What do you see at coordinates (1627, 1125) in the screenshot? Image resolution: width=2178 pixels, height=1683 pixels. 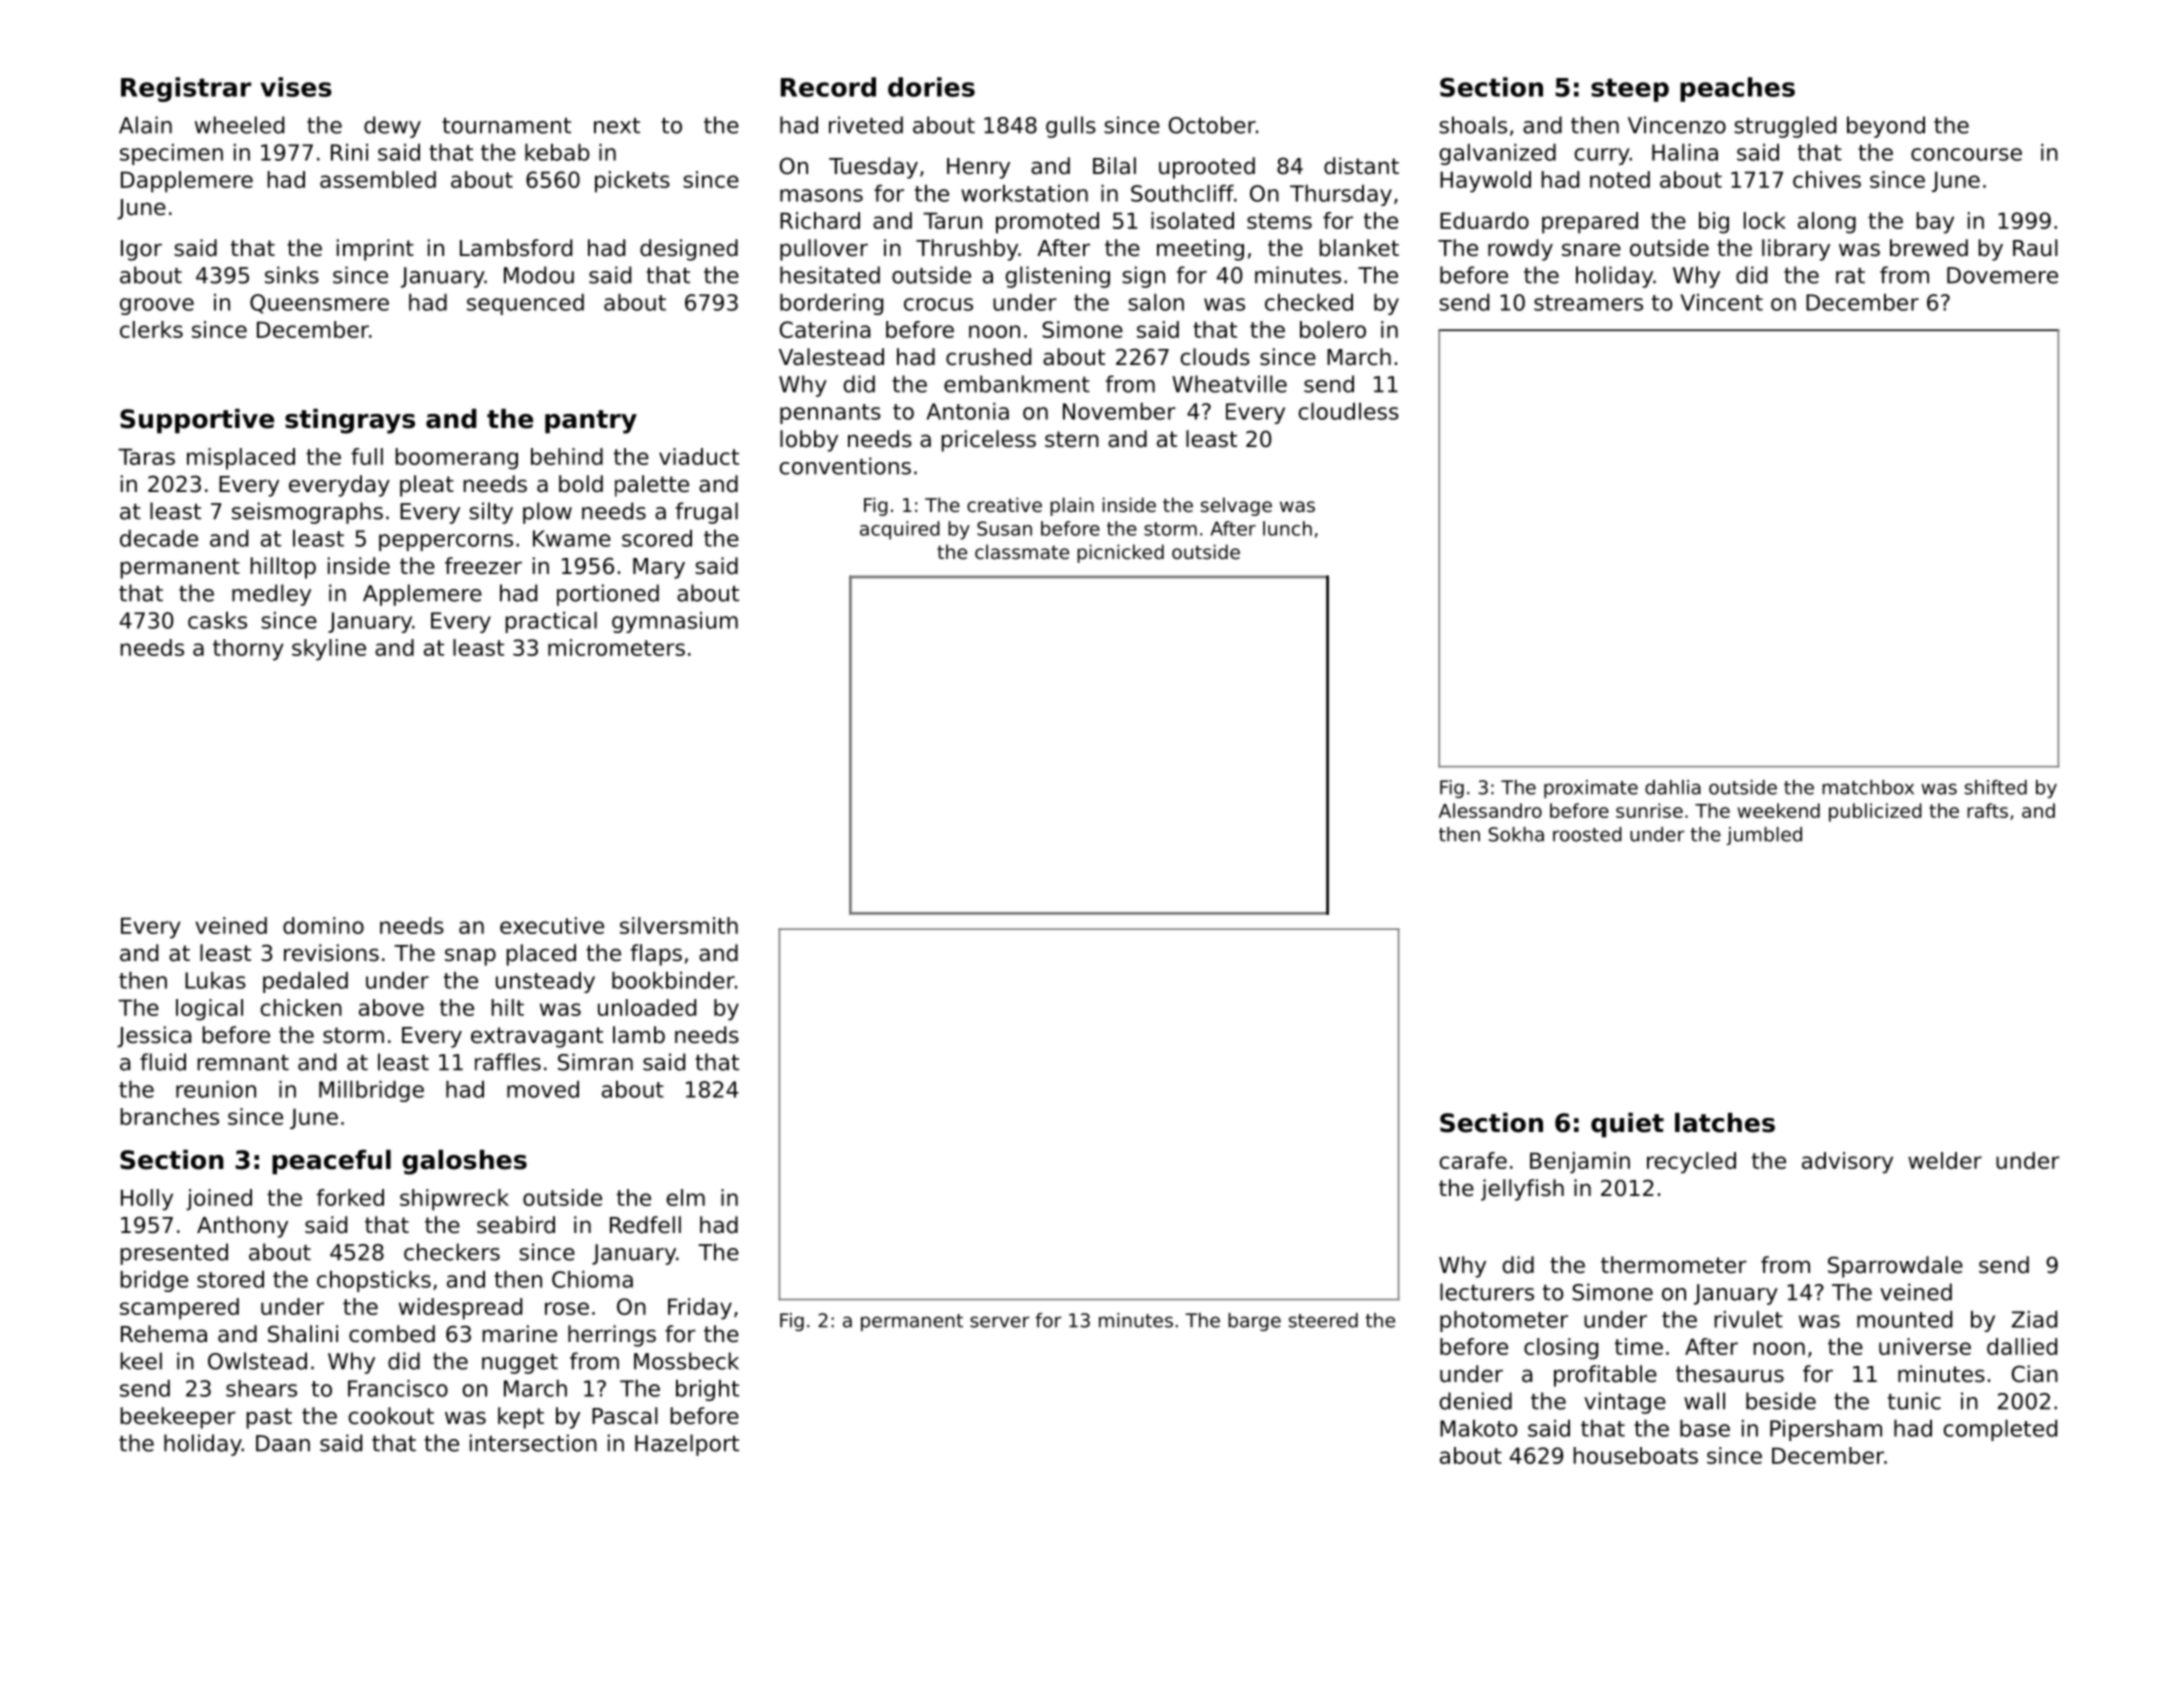 I see `quiet` at bounding box center [1627, 1125].
